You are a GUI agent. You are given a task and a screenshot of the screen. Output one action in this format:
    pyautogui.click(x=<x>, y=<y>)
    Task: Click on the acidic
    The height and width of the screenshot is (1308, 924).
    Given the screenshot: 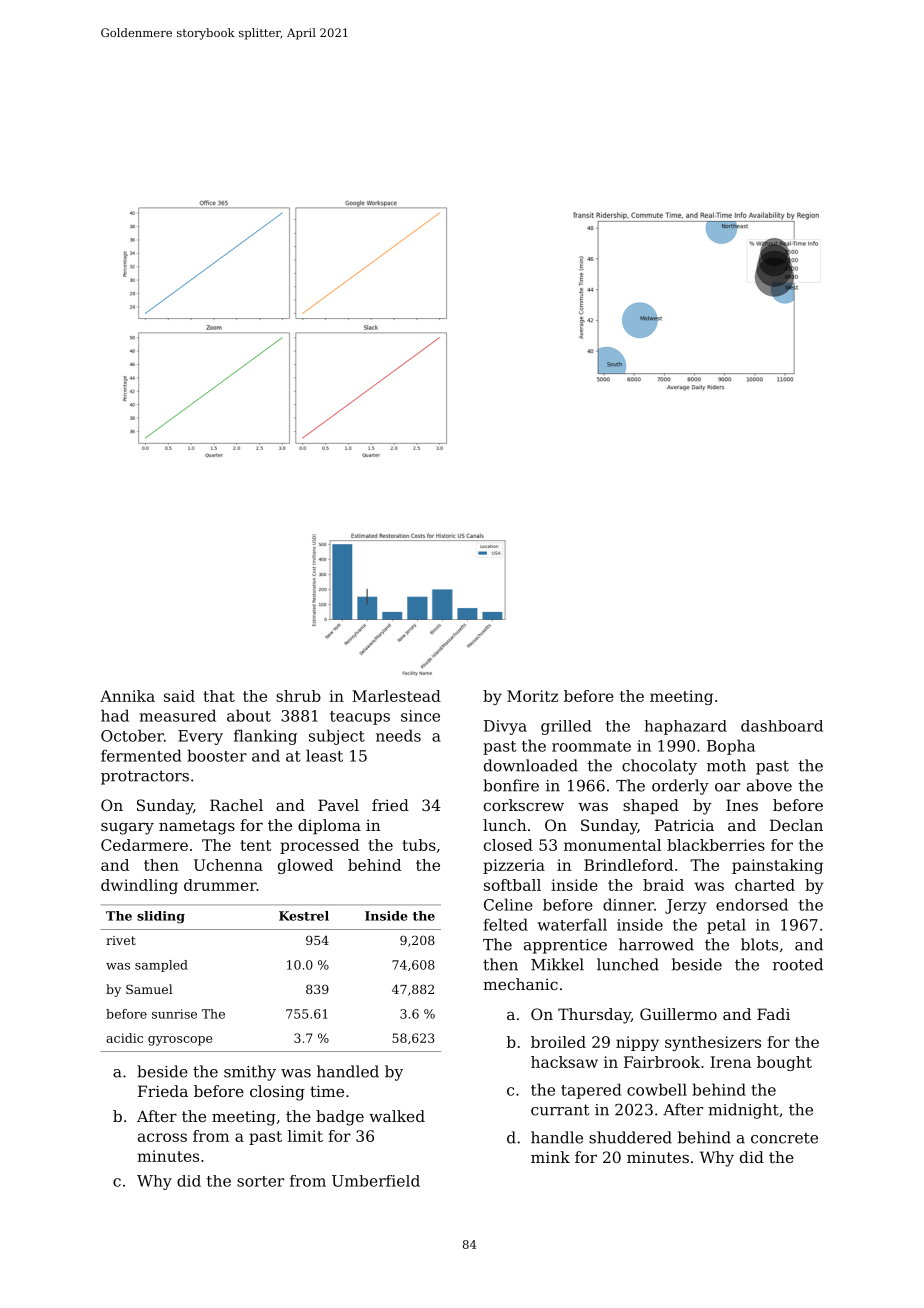 What is the action you would take?
    pyautogui.click(x=124, y=1038)
